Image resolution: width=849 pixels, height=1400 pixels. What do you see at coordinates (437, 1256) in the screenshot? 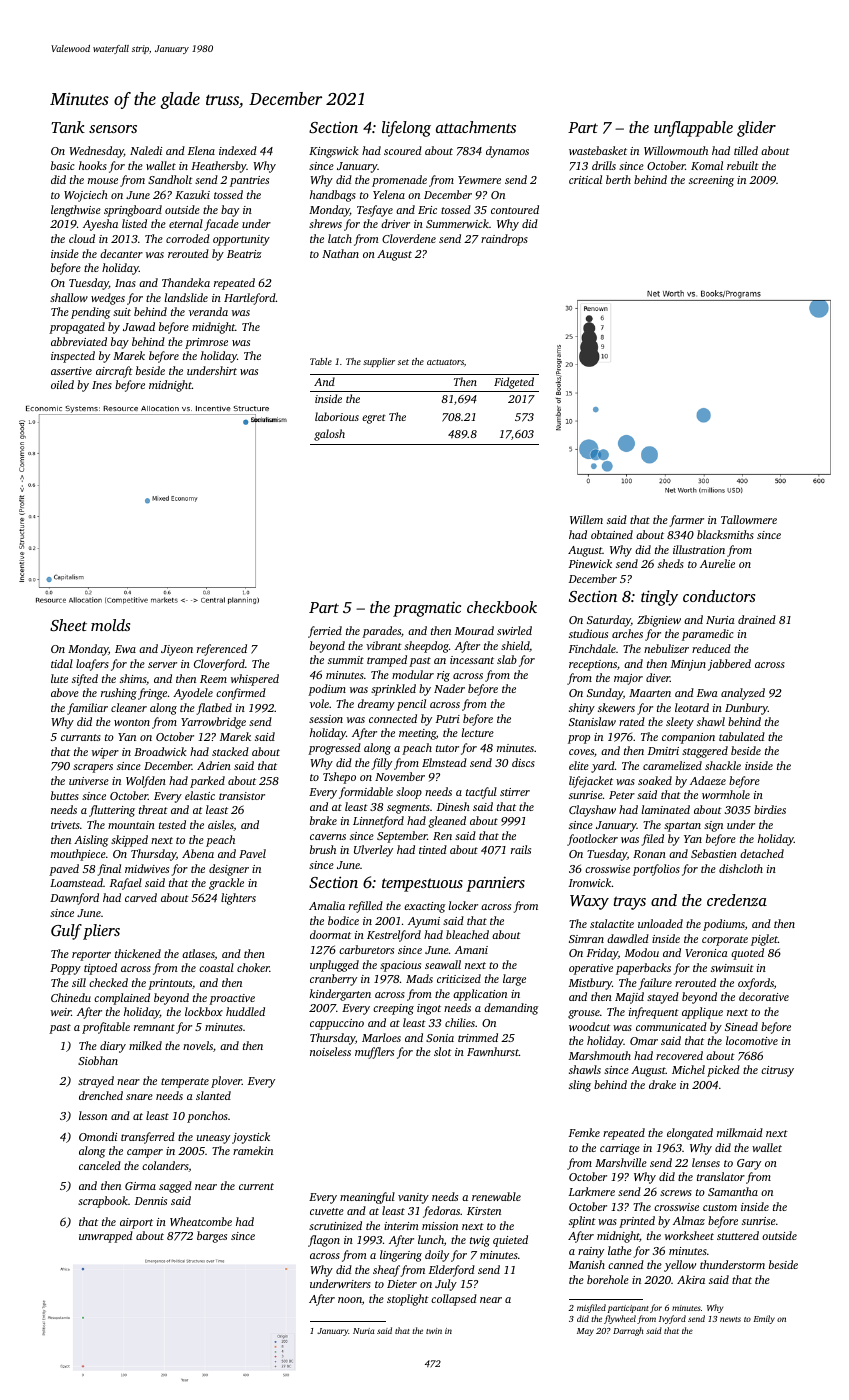
I see `doily` at bounding box center [437, 1256].
